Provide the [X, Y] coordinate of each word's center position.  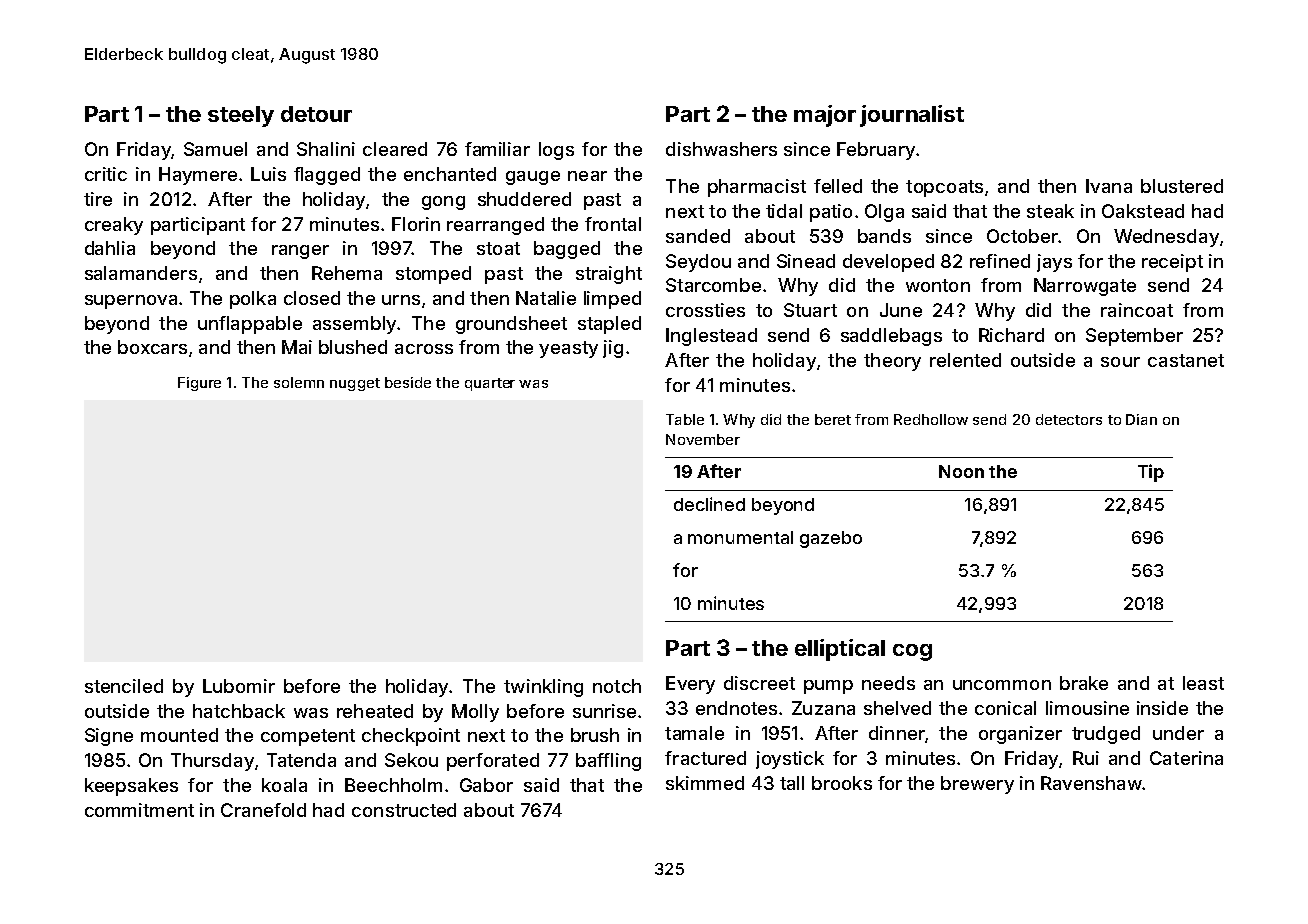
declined [709, 504]
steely [241, 116]
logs [556, 151]
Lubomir [239, 686]
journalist [912, 116]
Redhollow [931, 419]
